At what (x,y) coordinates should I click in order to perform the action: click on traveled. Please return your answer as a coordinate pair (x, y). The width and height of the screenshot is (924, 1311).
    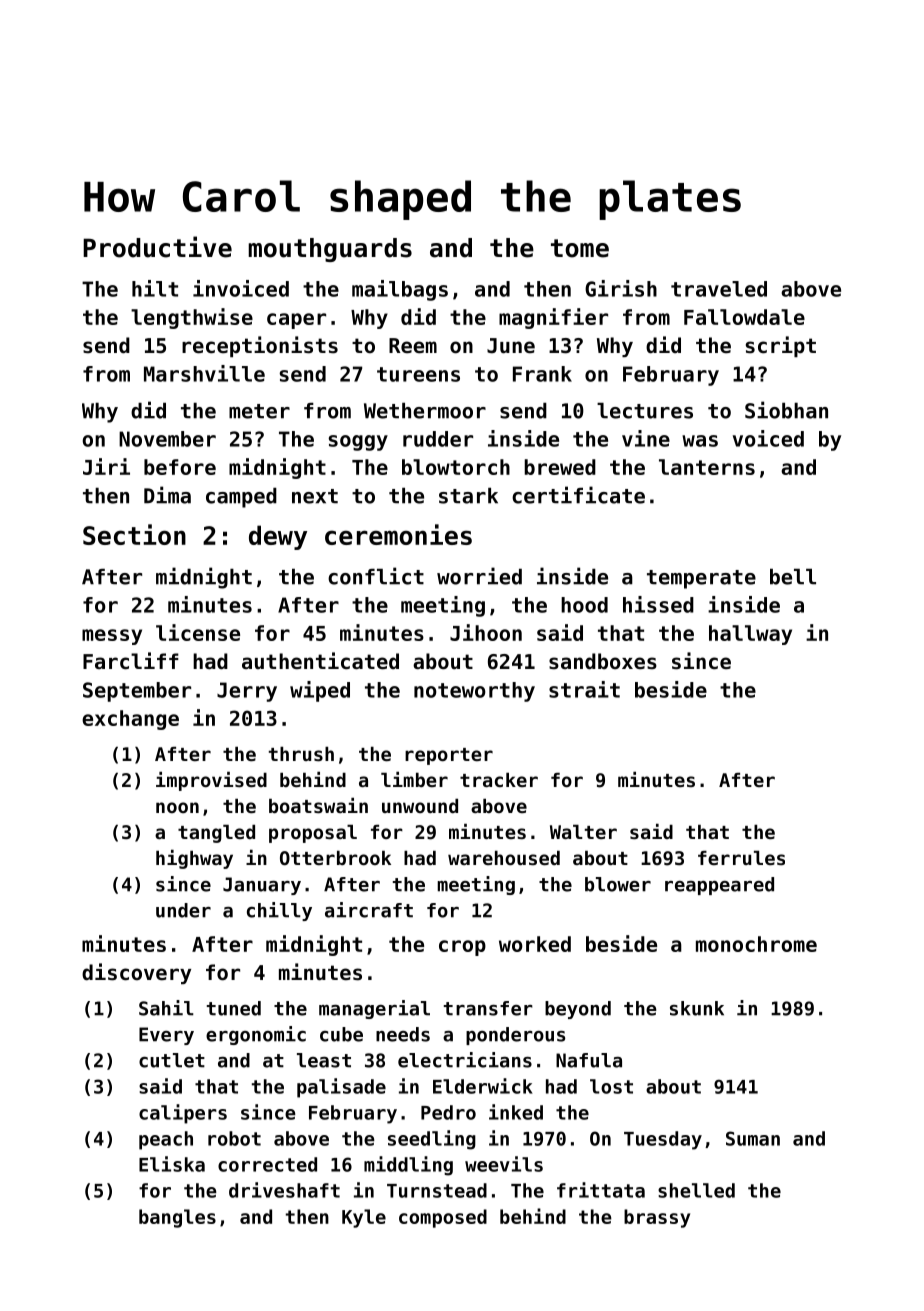
    Looking at the image, I should click on (719, 289).
